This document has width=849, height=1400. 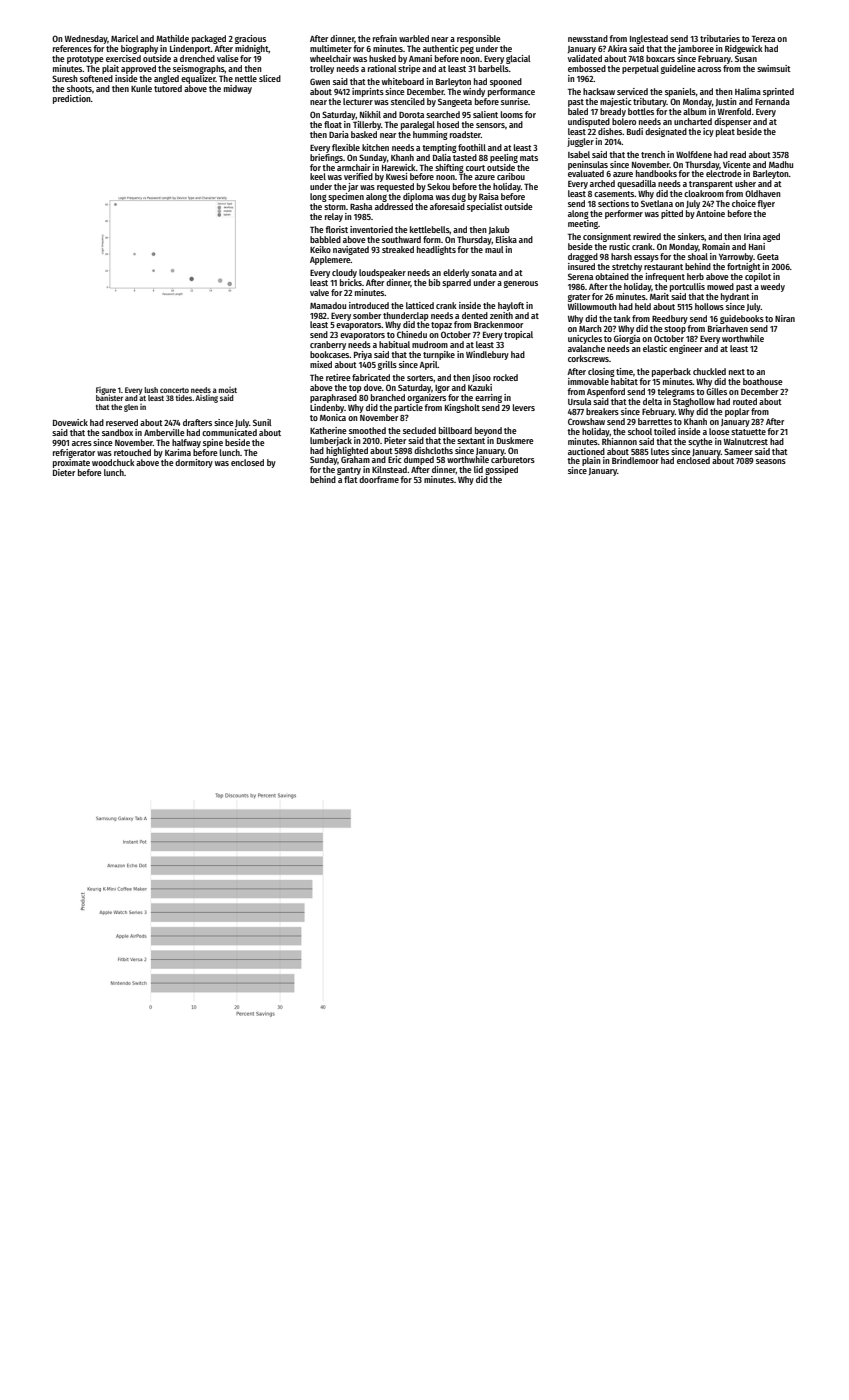 I want to click on stenciled, so click(x=408, y=101).
